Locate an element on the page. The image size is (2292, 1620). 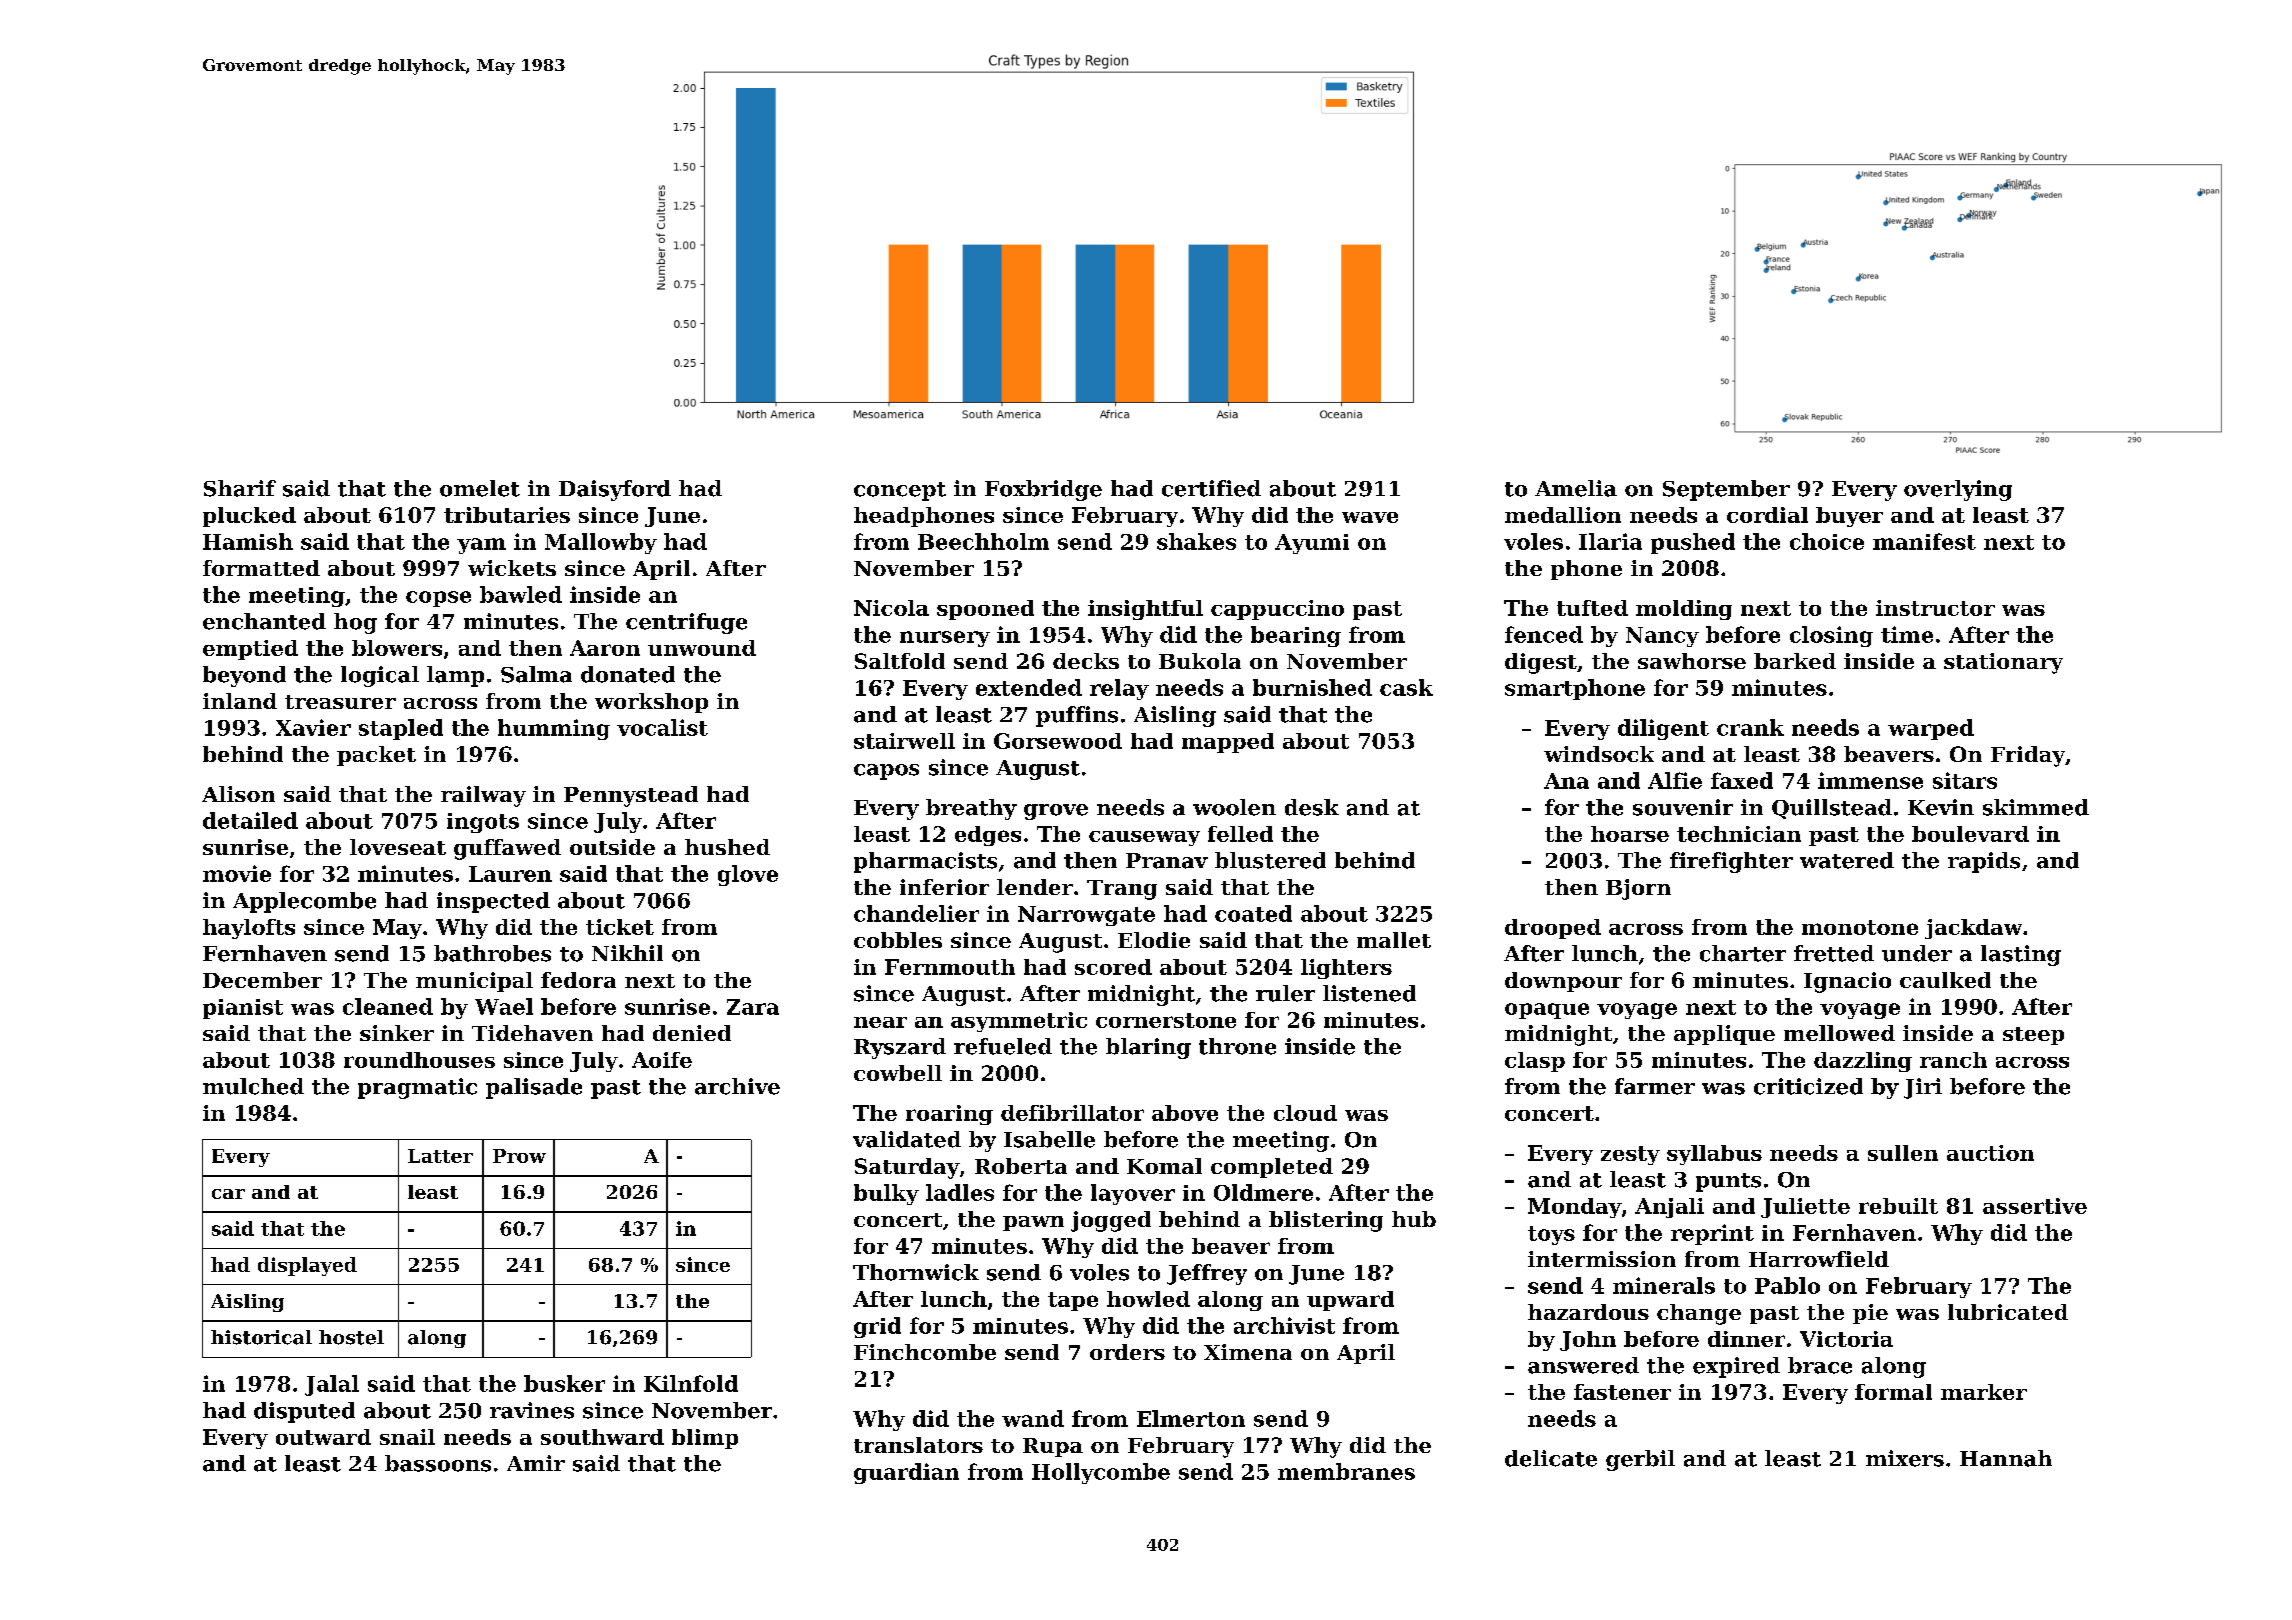
sawhorse is located at coordinates (1692, 661).
